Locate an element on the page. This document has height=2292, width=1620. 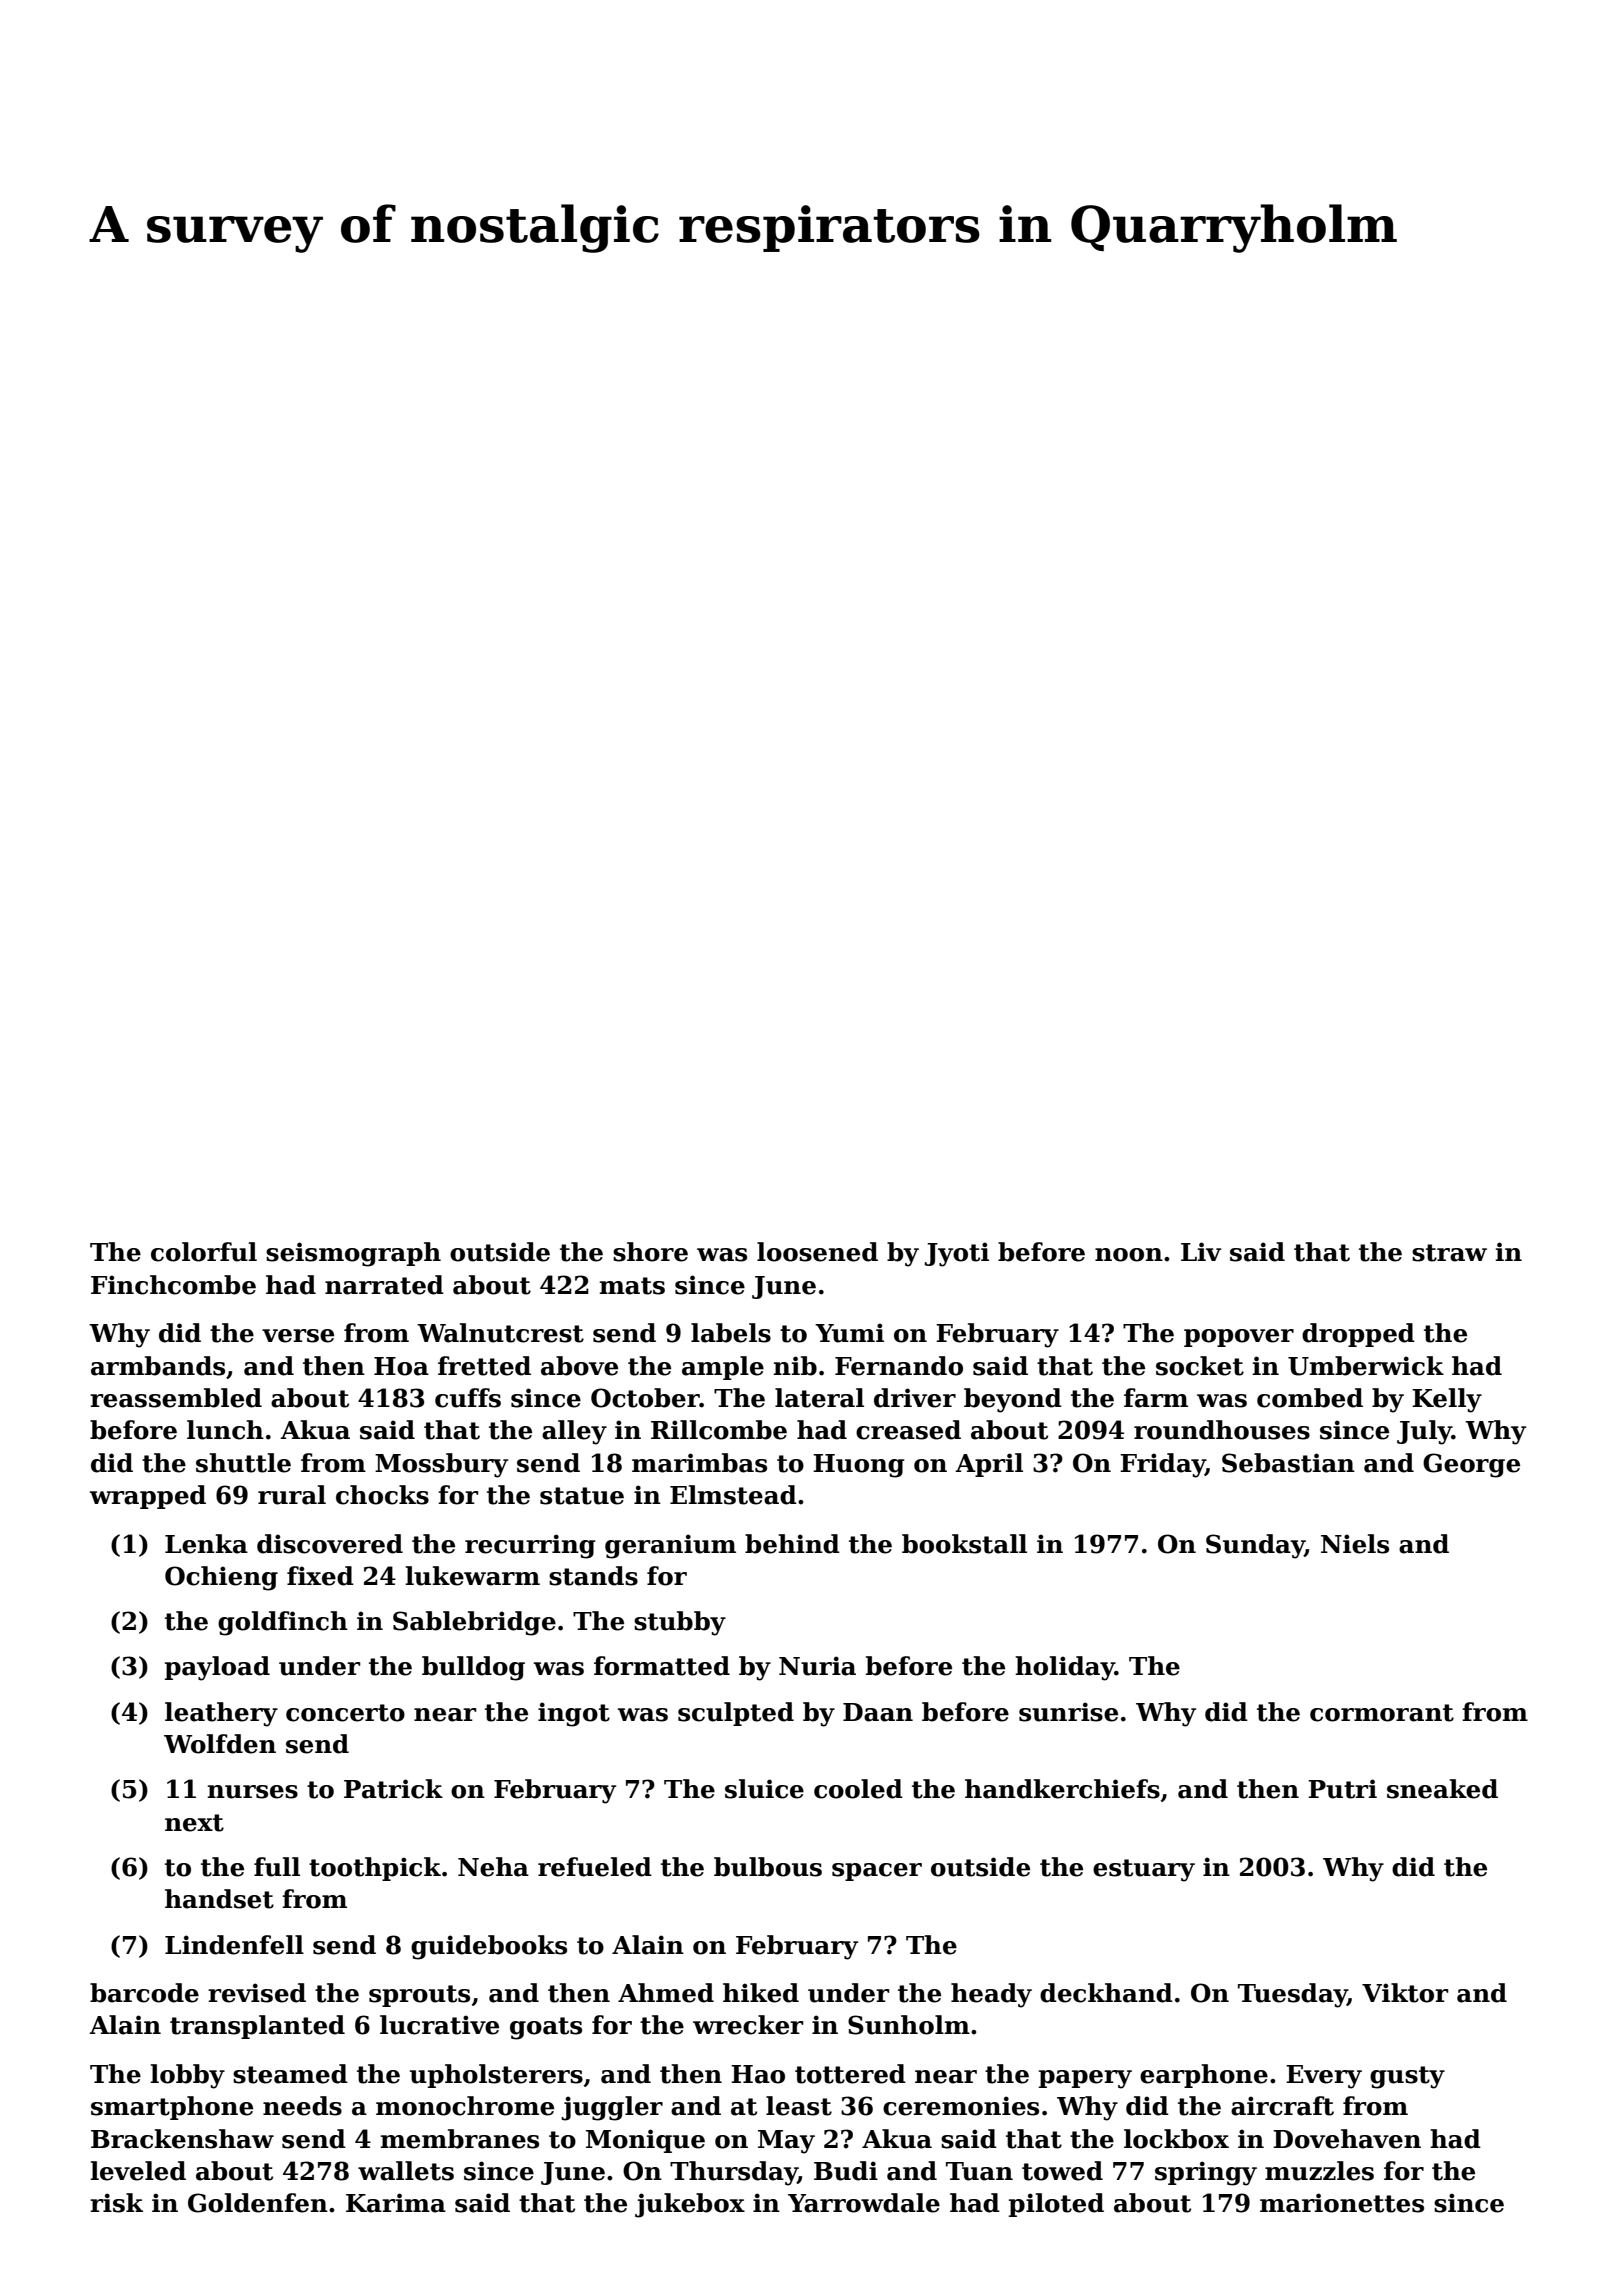
next is located at coordinates (194, 1823).
